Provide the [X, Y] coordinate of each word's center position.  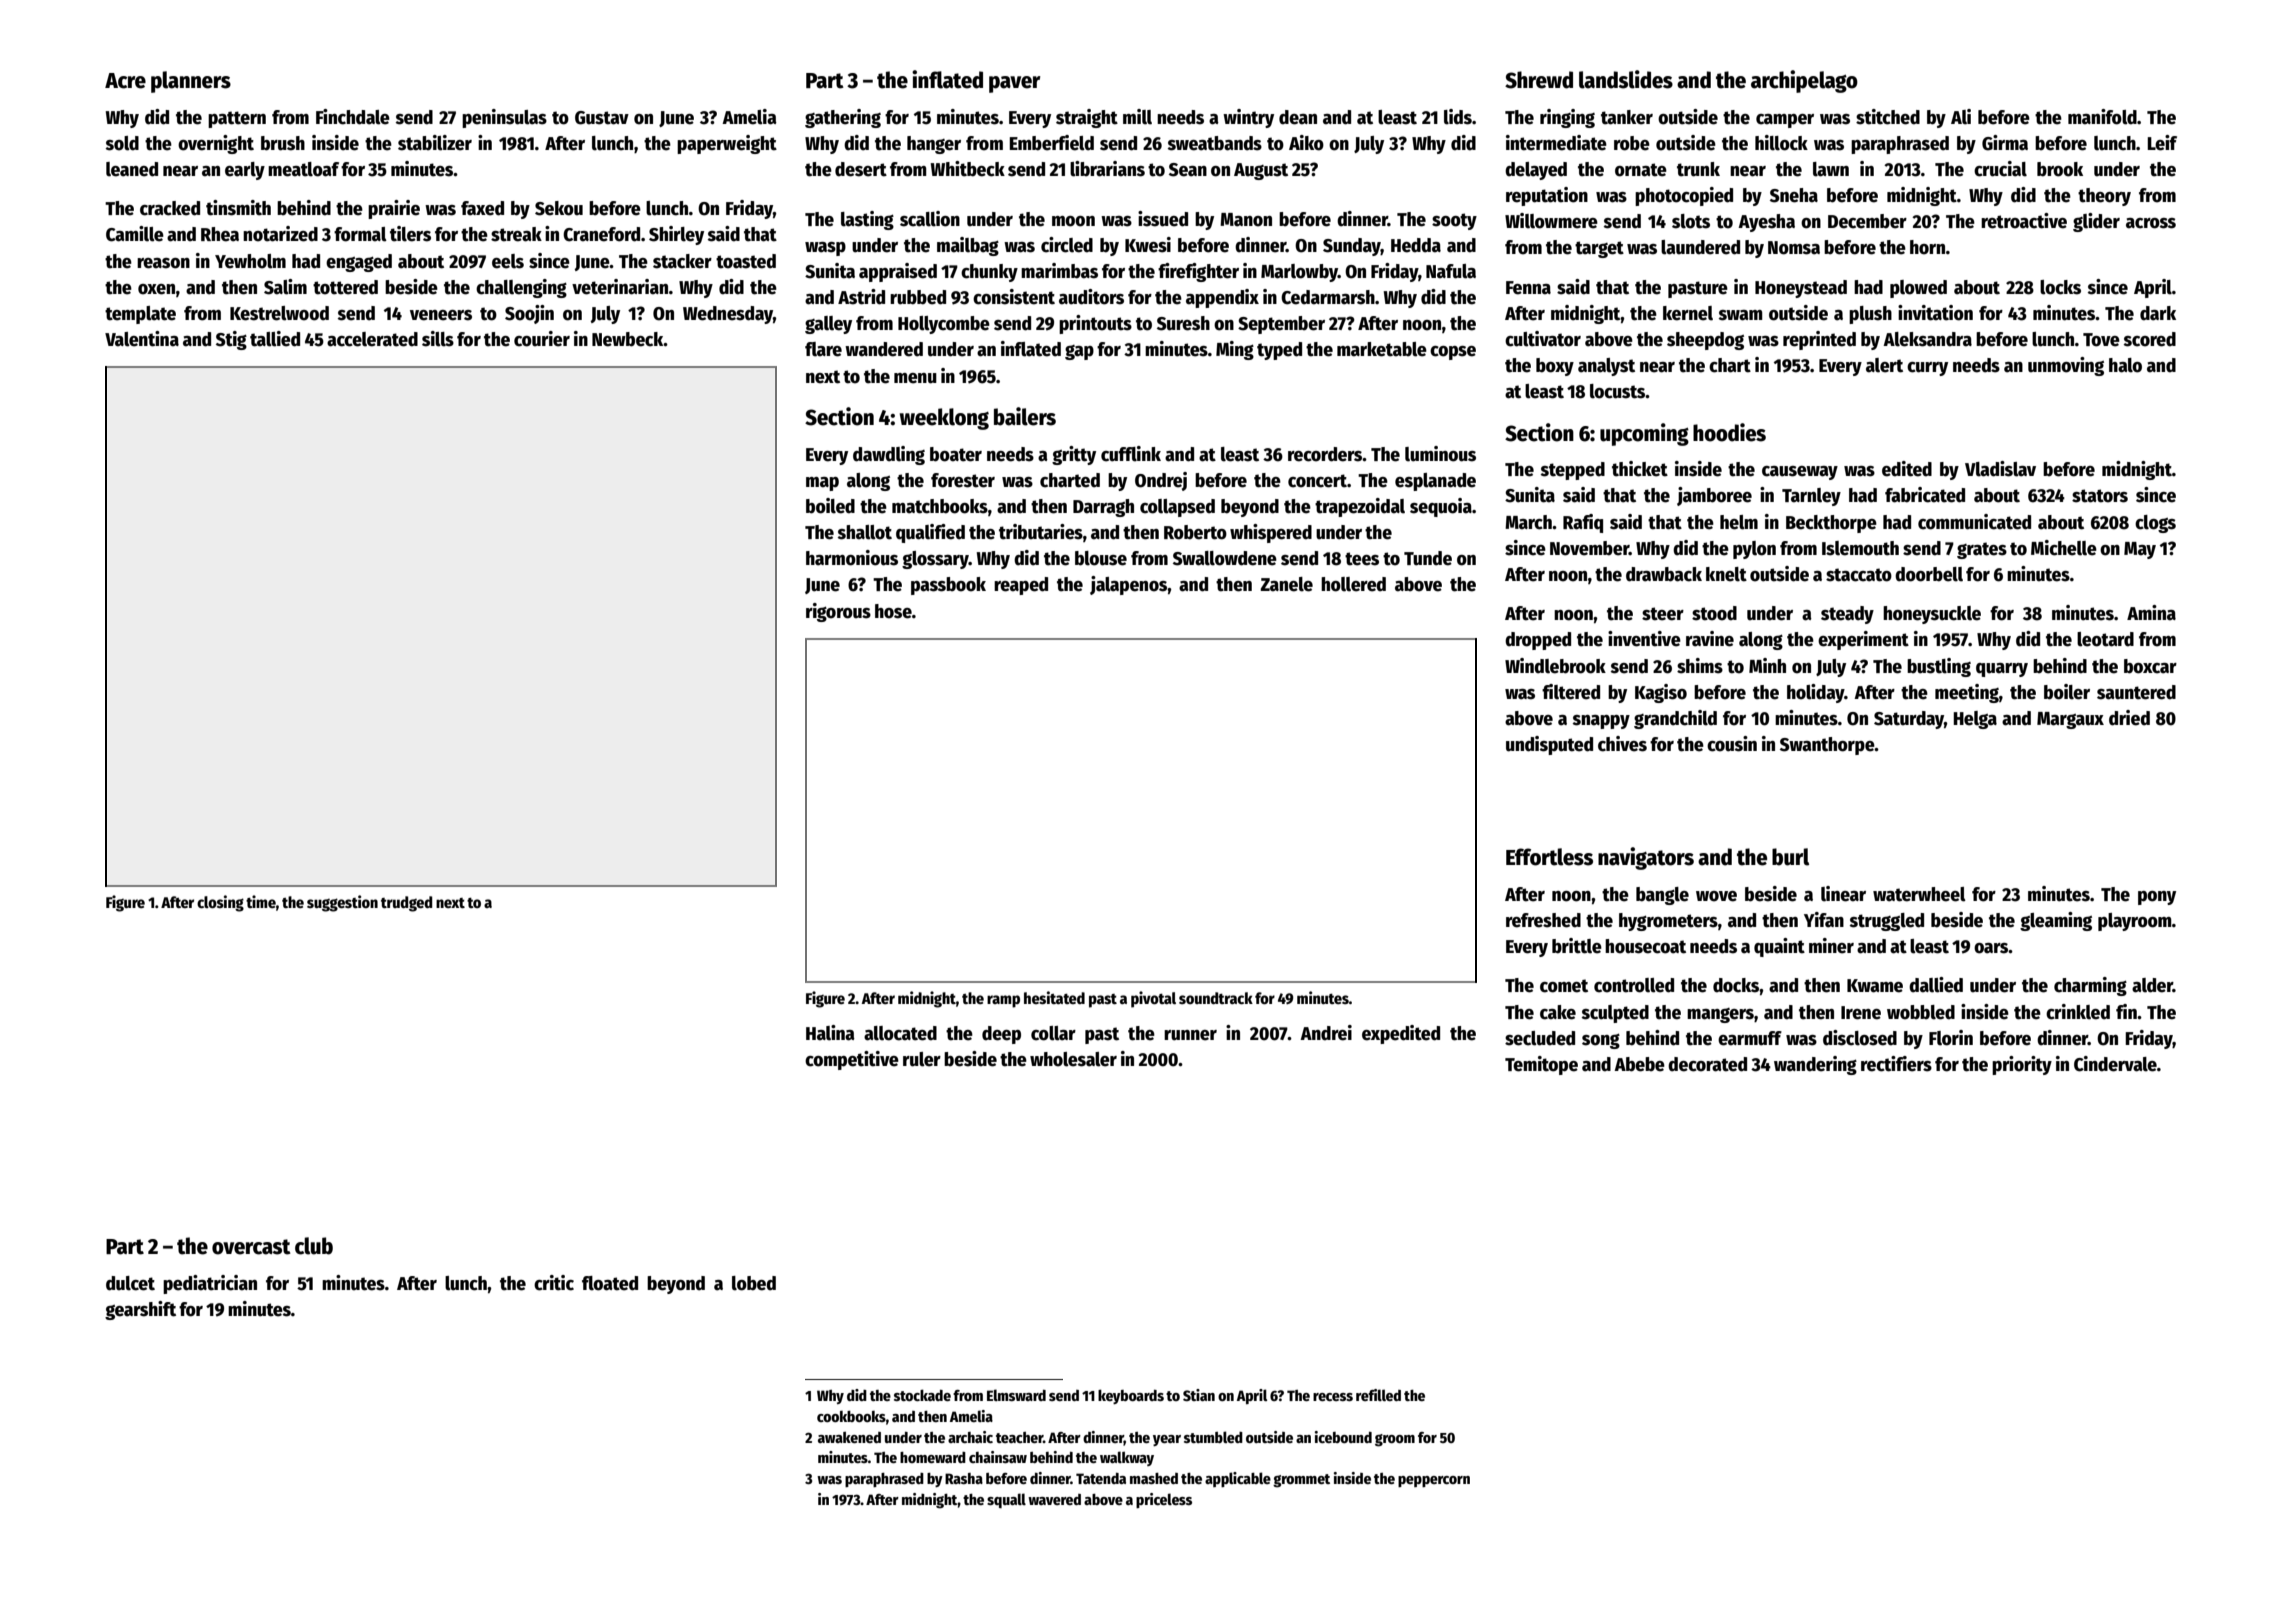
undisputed [1549, 745]
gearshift [140, 1310]
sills [438, 339]
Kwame [1875, 986]
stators [2100, 496]
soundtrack [1216, 998]
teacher [1019, 1437]
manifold [2102, 117]
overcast [251, 1247]
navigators [1646, 858]
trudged [406, 904]
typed [1279, 351]
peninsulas [504, 118]
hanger [934, 145]
